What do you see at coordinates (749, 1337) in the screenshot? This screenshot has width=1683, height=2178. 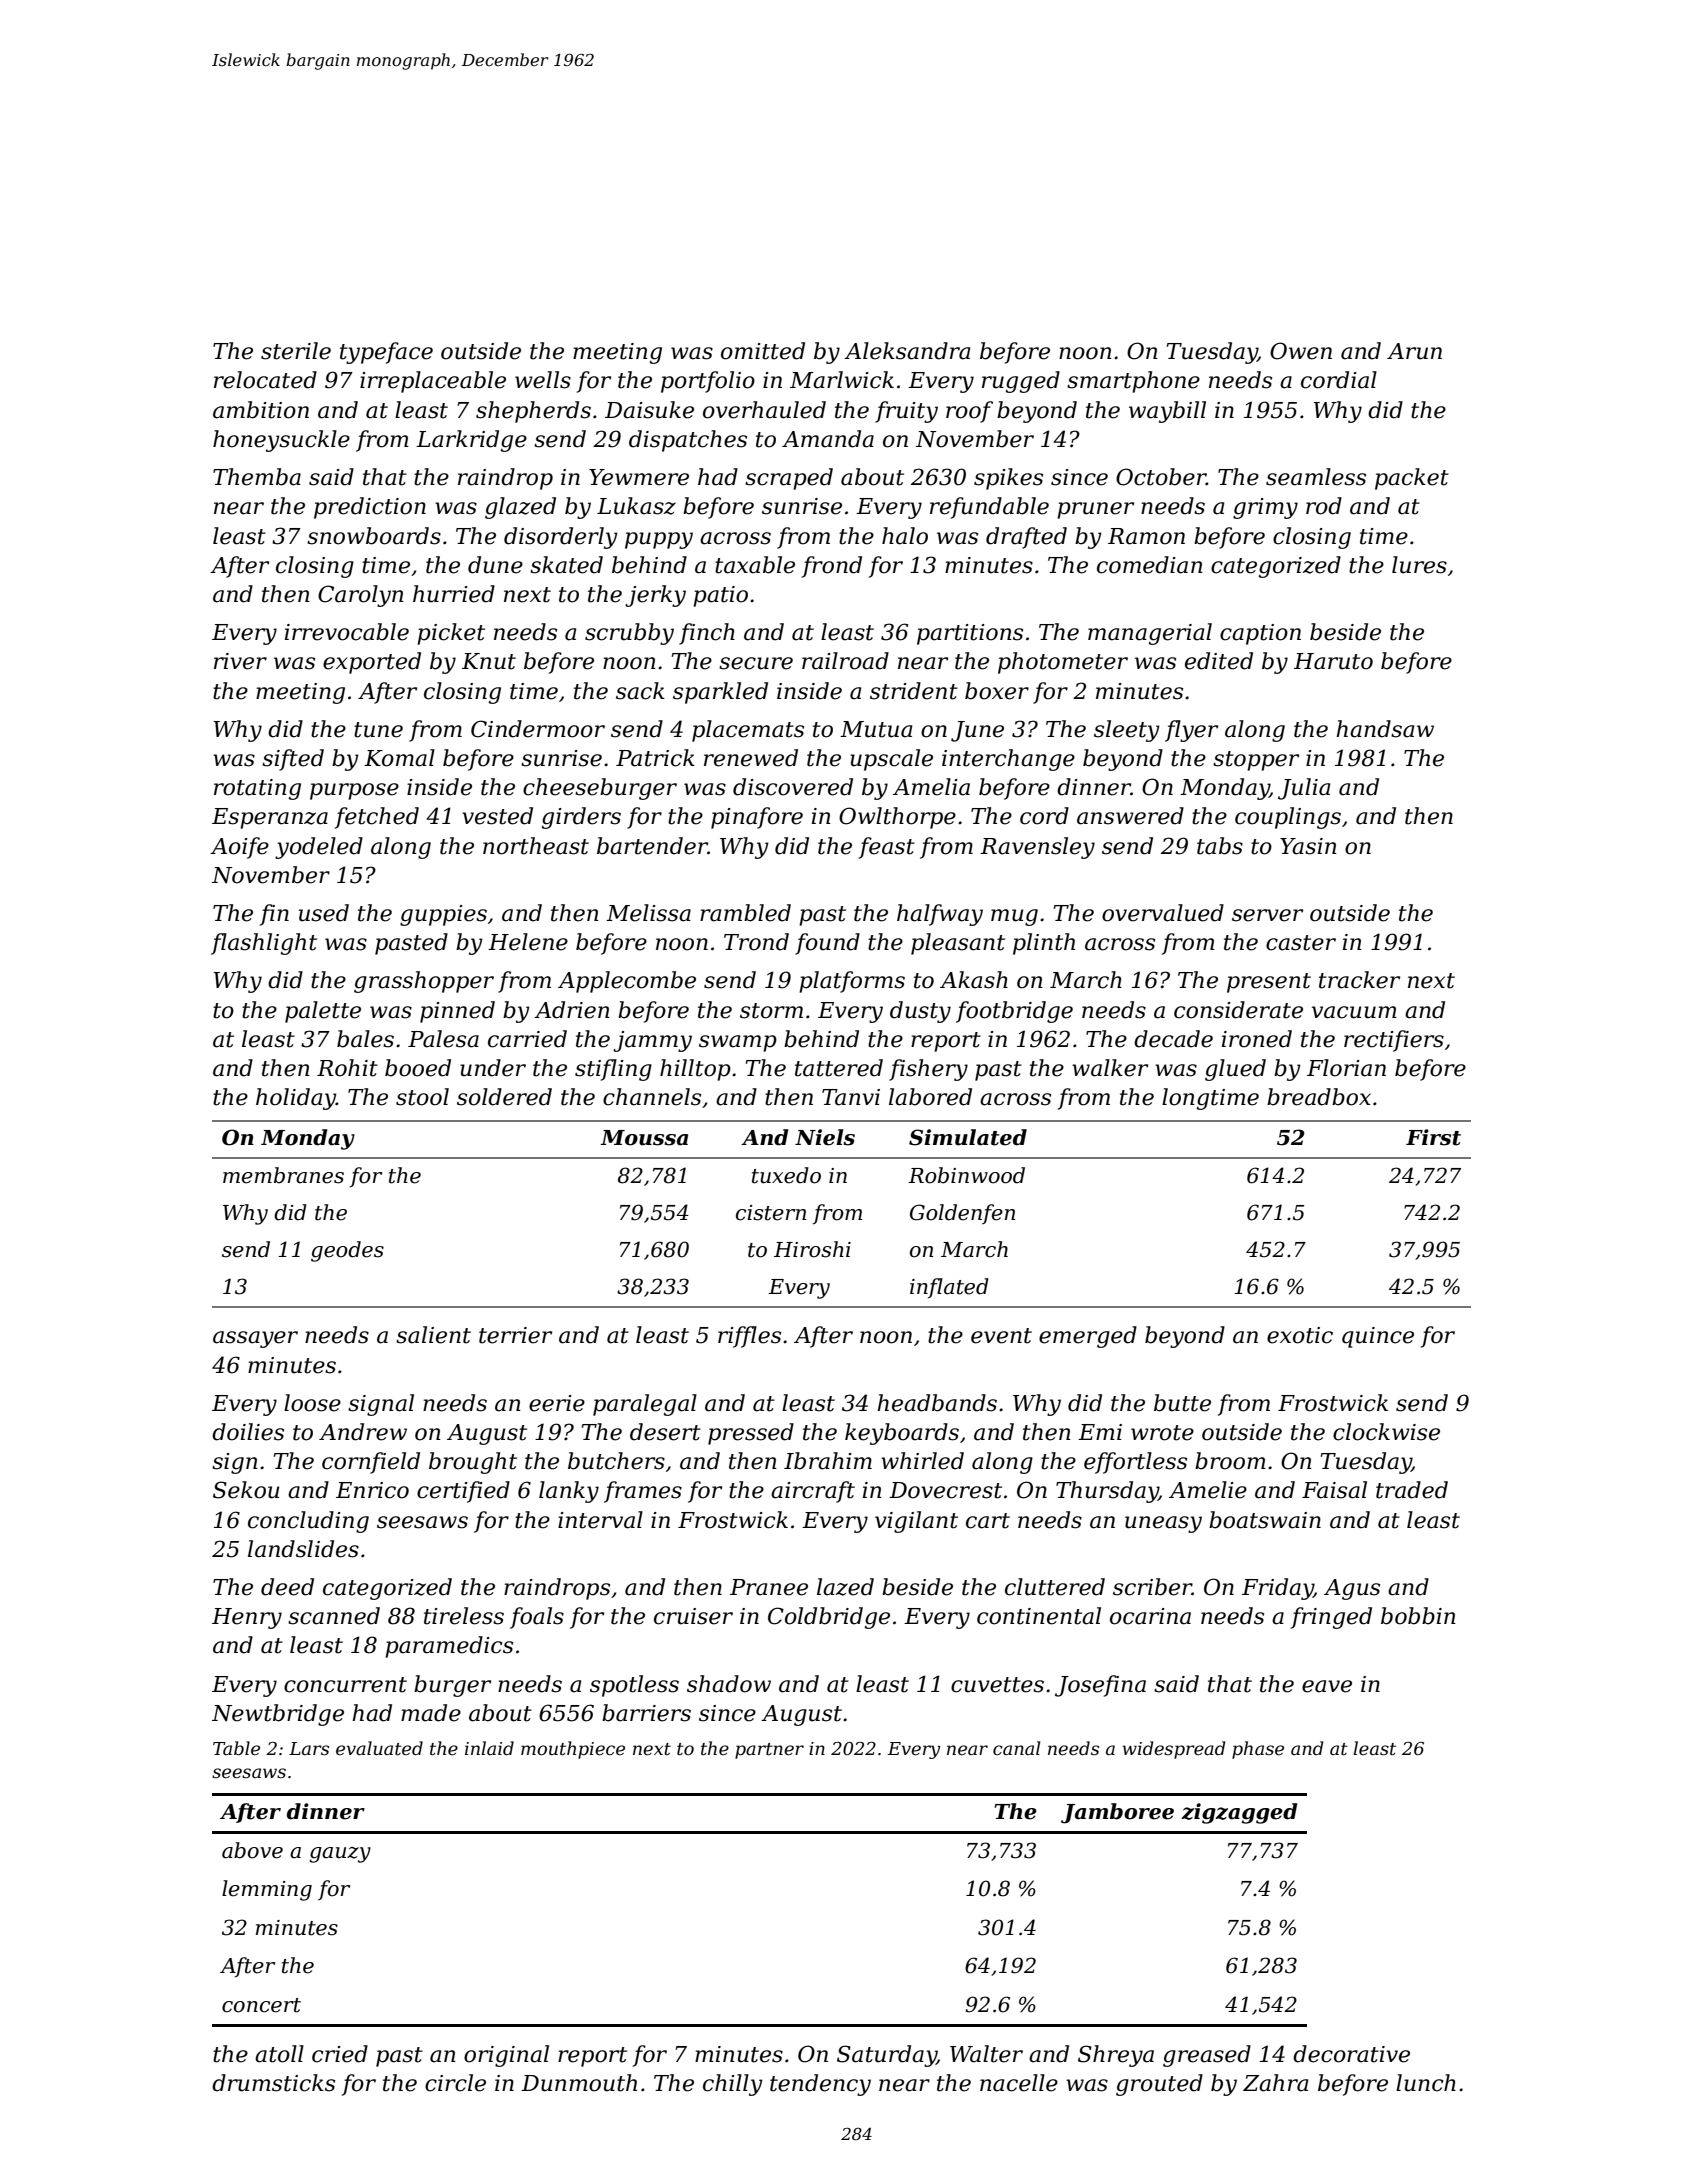 I see `riffles` at bounding box center [749, 1337].
